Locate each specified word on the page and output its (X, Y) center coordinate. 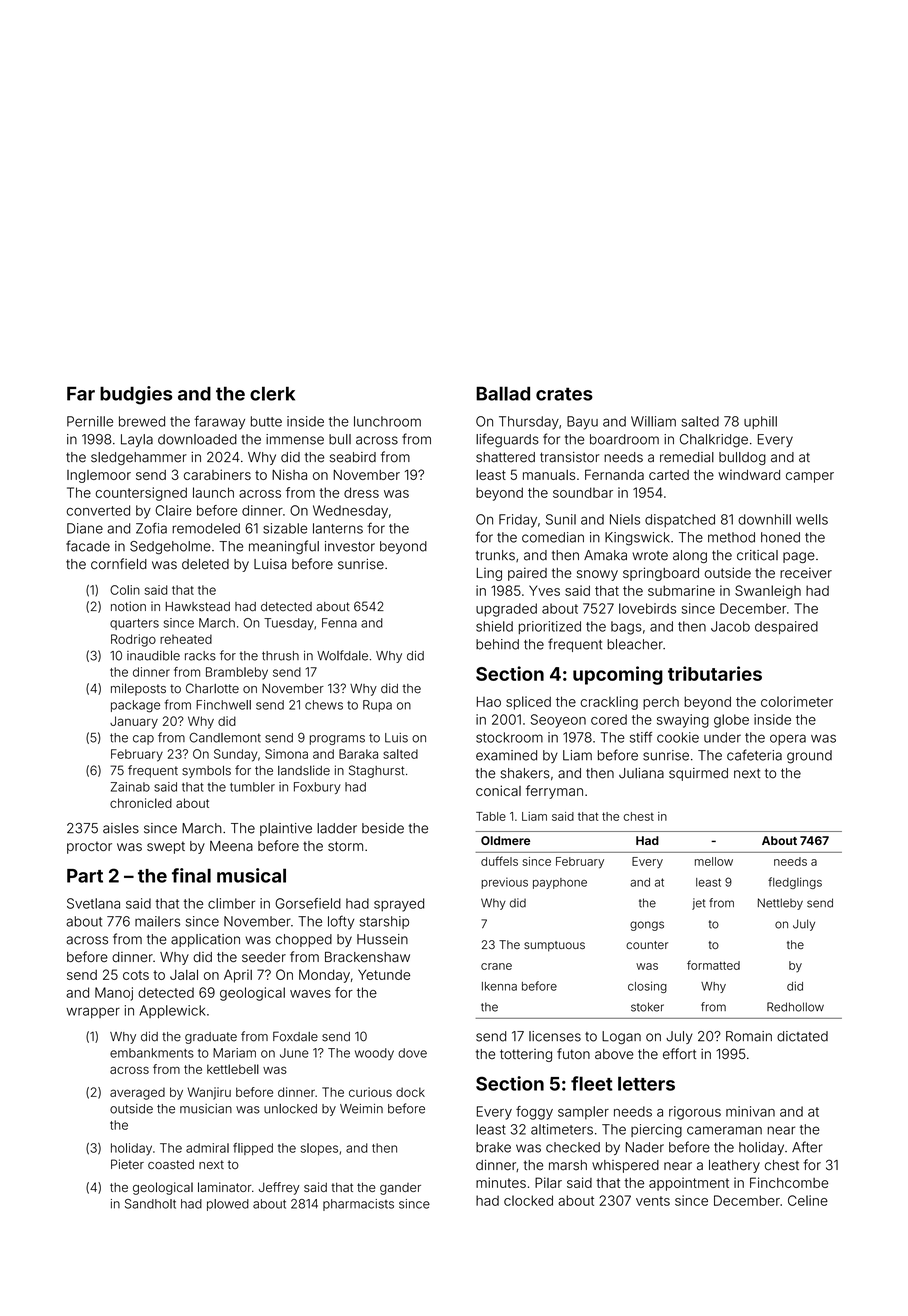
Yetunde (384, 974)
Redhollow (795, 1007)
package (135, 706)
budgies (136, 395)
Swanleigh (768, 592)
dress (361, 492)
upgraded (506, 610)
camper (810, 477)
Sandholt (150, 1204)
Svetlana (93, 903)
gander (400, 1189)
